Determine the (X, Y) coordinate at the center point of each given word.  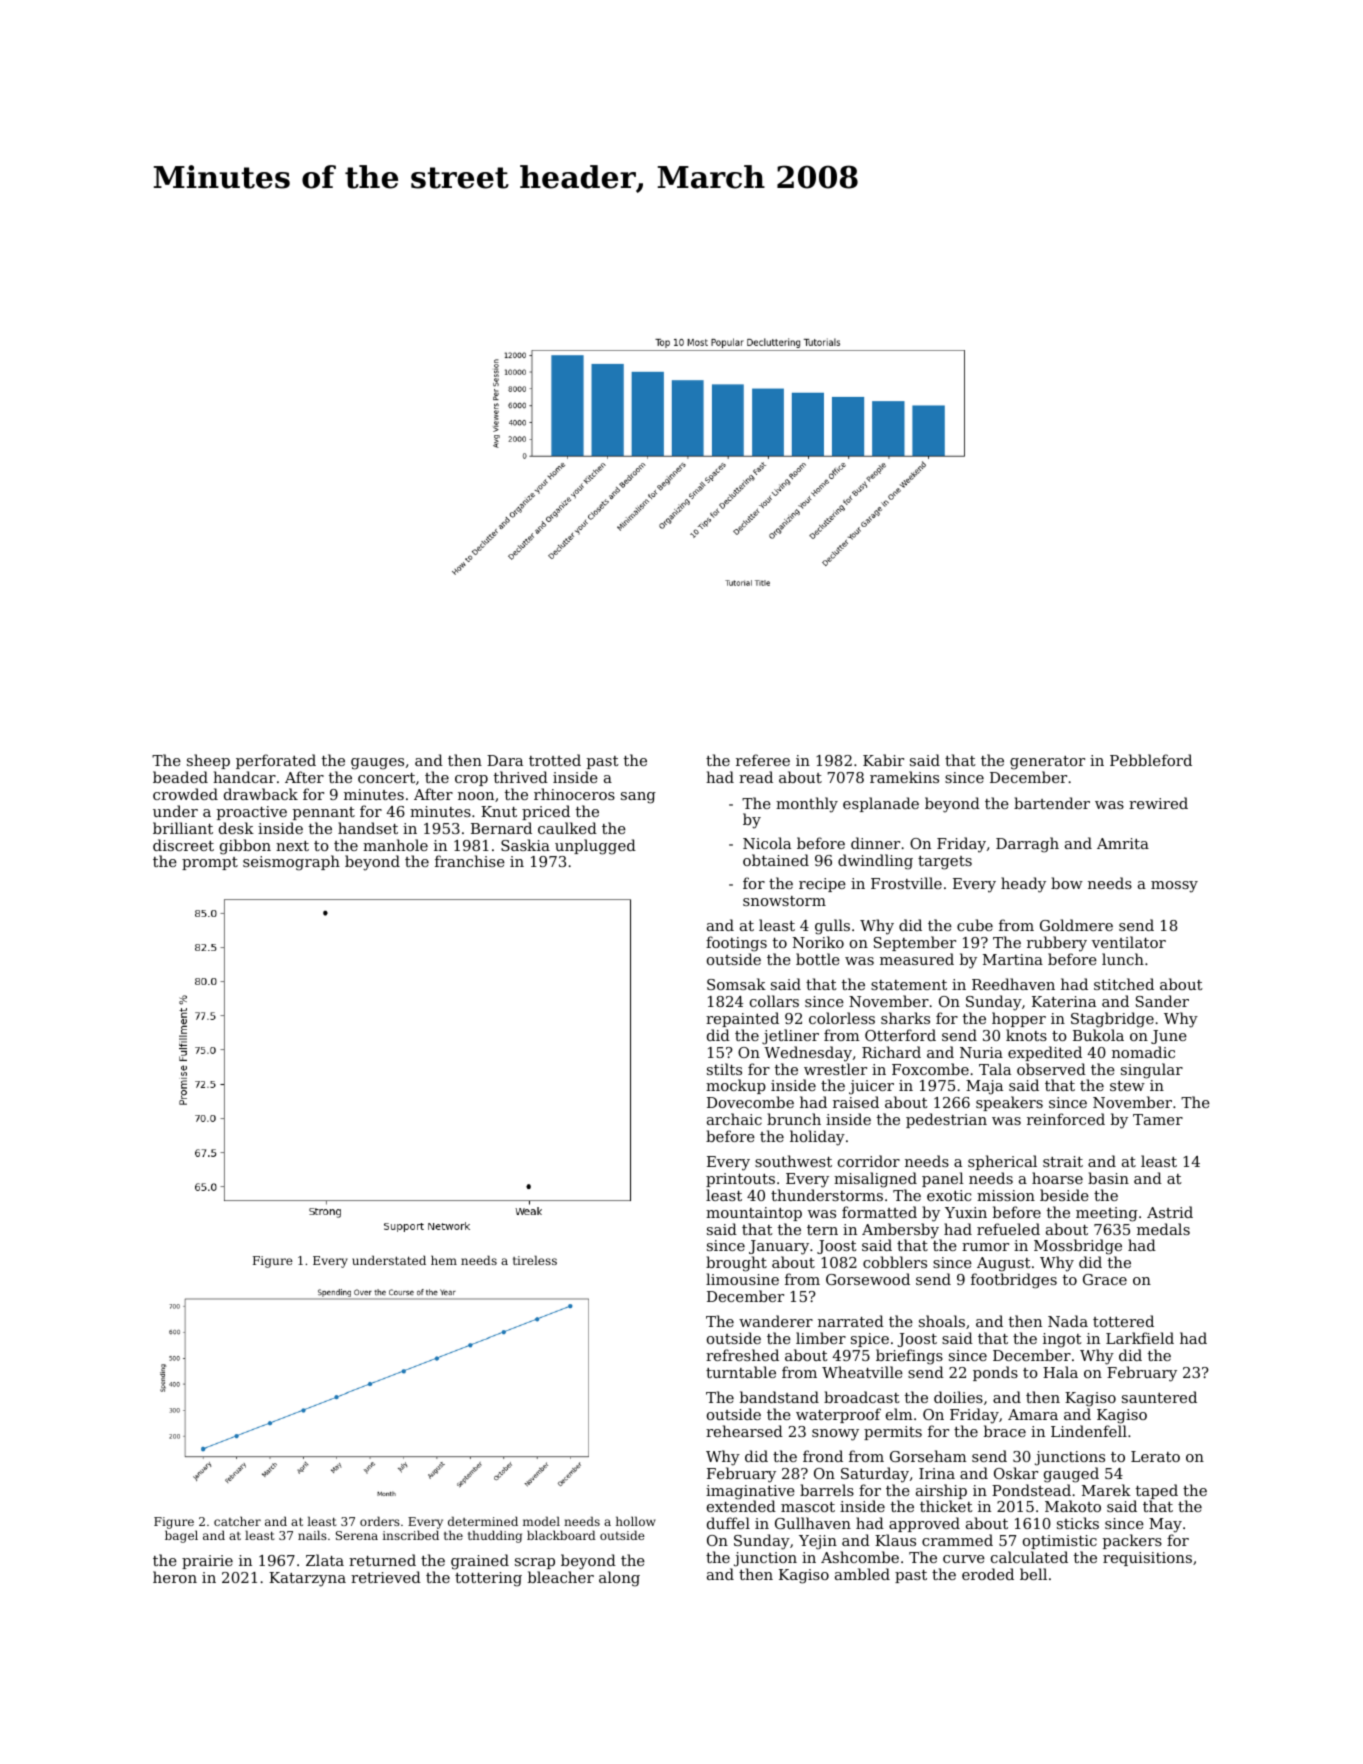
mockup (736, 1086)
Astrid (1170, 1212)
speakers (1009, 1103)
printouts (740, 1180)
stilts (724, 1069)
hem (444, 1260)
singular (1152, 1071)
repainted (742, 1019)
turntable (741, 1372)
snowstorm (784, 901)
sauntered (1159, 1397)
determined (483, 1521)
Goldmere (1076, 925)
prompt (210, 863)
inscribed (411, 1535)
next (292, 846)
